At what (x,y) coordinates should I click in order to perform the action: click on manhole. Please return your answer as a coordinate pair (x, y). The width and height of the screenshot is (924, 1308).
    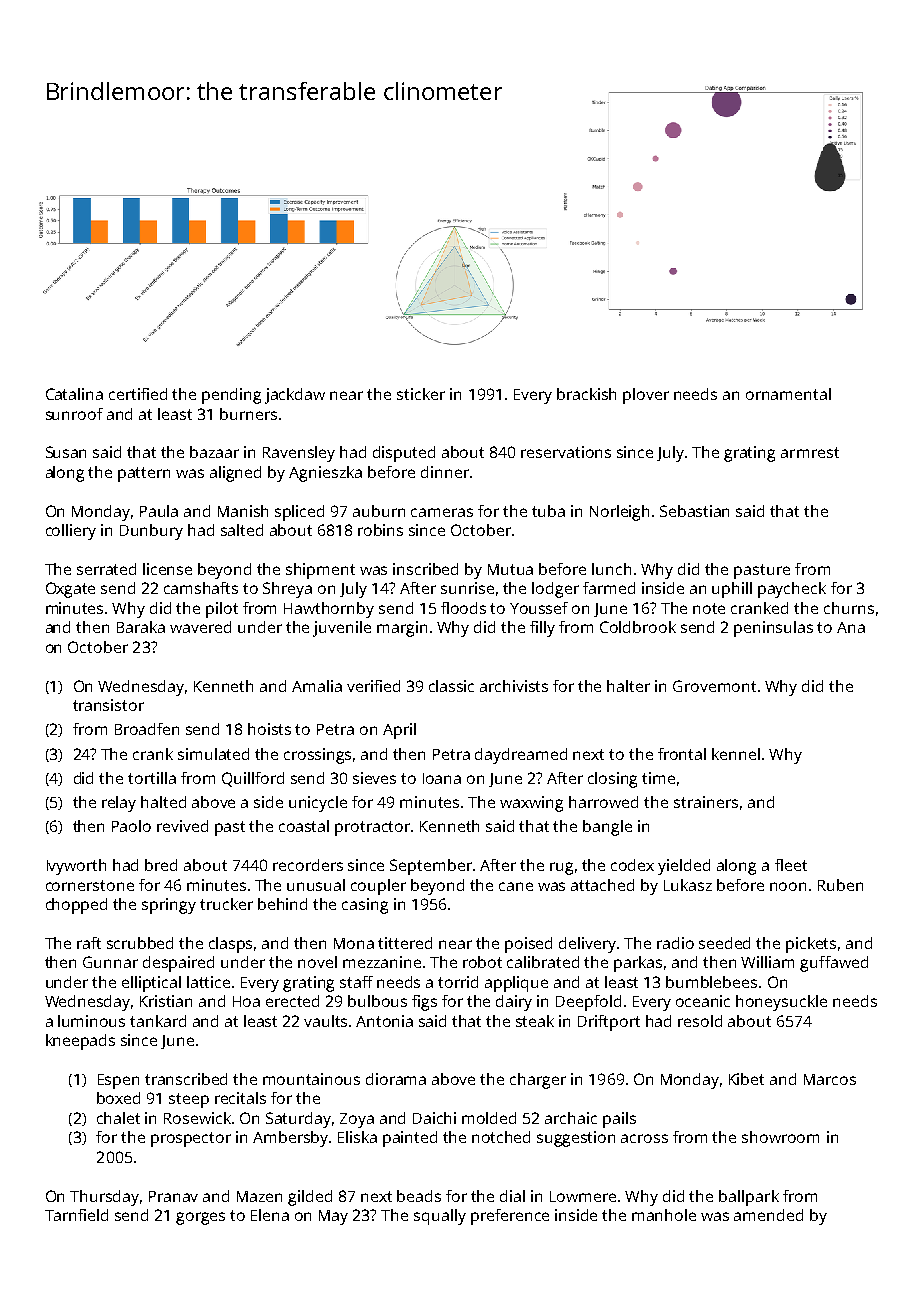
    Looking at the image, I should click on (664, 1215).
